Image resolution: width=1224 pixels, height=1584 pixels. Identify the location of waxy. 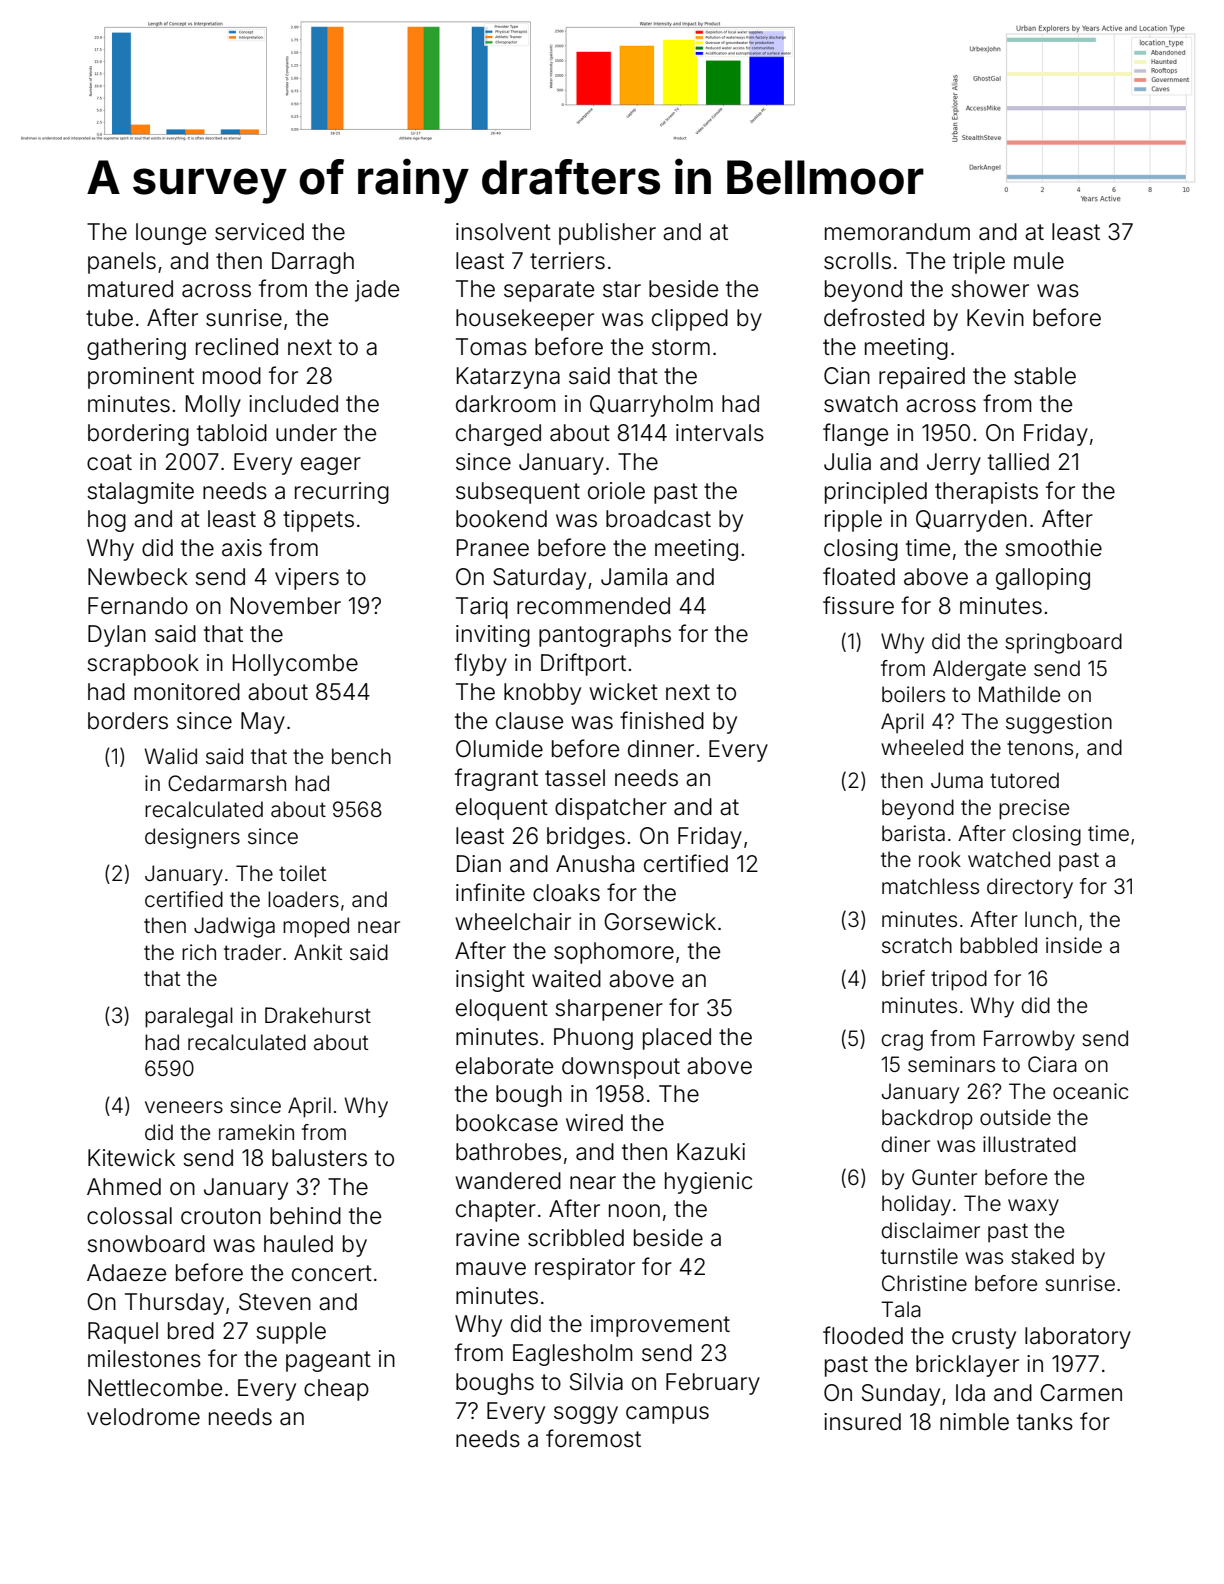
(1033, 1207).
